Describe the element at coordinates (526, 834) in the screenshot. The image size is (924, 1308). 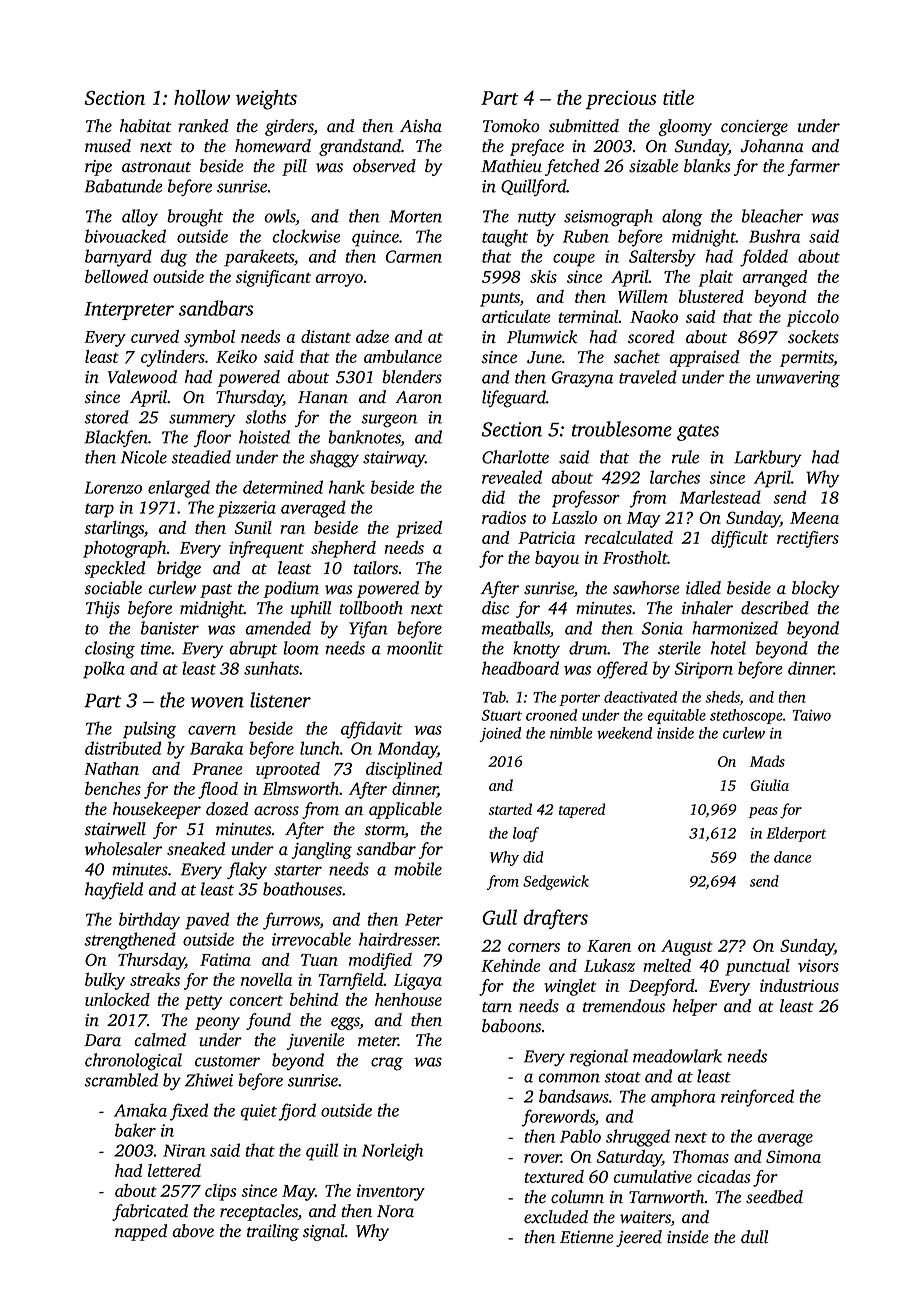
I see `loaf` at that location.
